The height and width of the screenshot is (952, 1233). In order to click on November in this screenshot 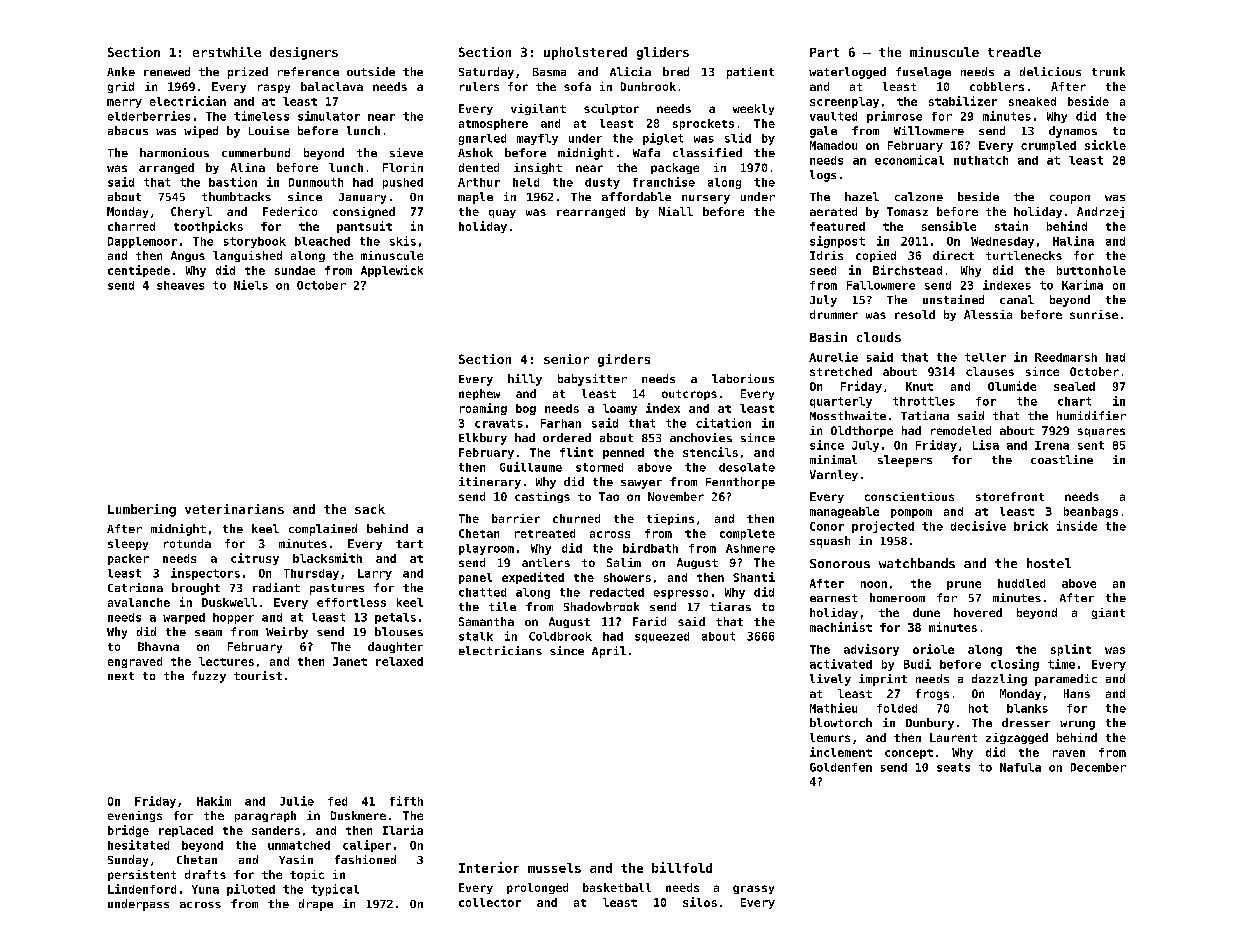, I will do `click(676, 496)`.
